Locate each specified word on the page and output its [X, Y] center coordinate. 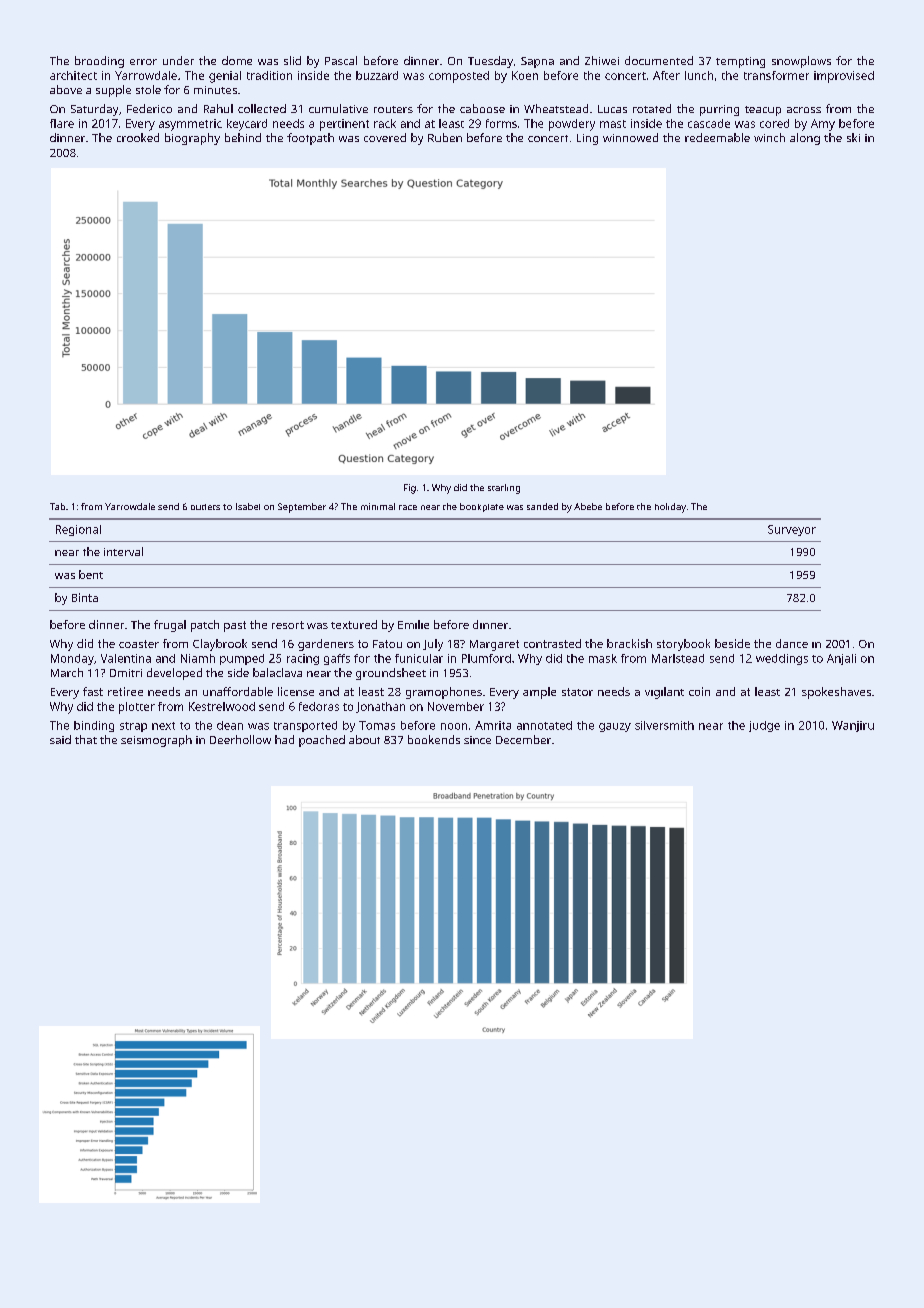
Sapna [537, 62]
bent [91, 574]
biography [192, 139]
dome [237, 60]
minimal [378, 506]
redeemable [717, 137]
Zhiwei [602, 60]
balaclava [277, 672]
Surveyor [792, 530]
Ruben [445, 137]
